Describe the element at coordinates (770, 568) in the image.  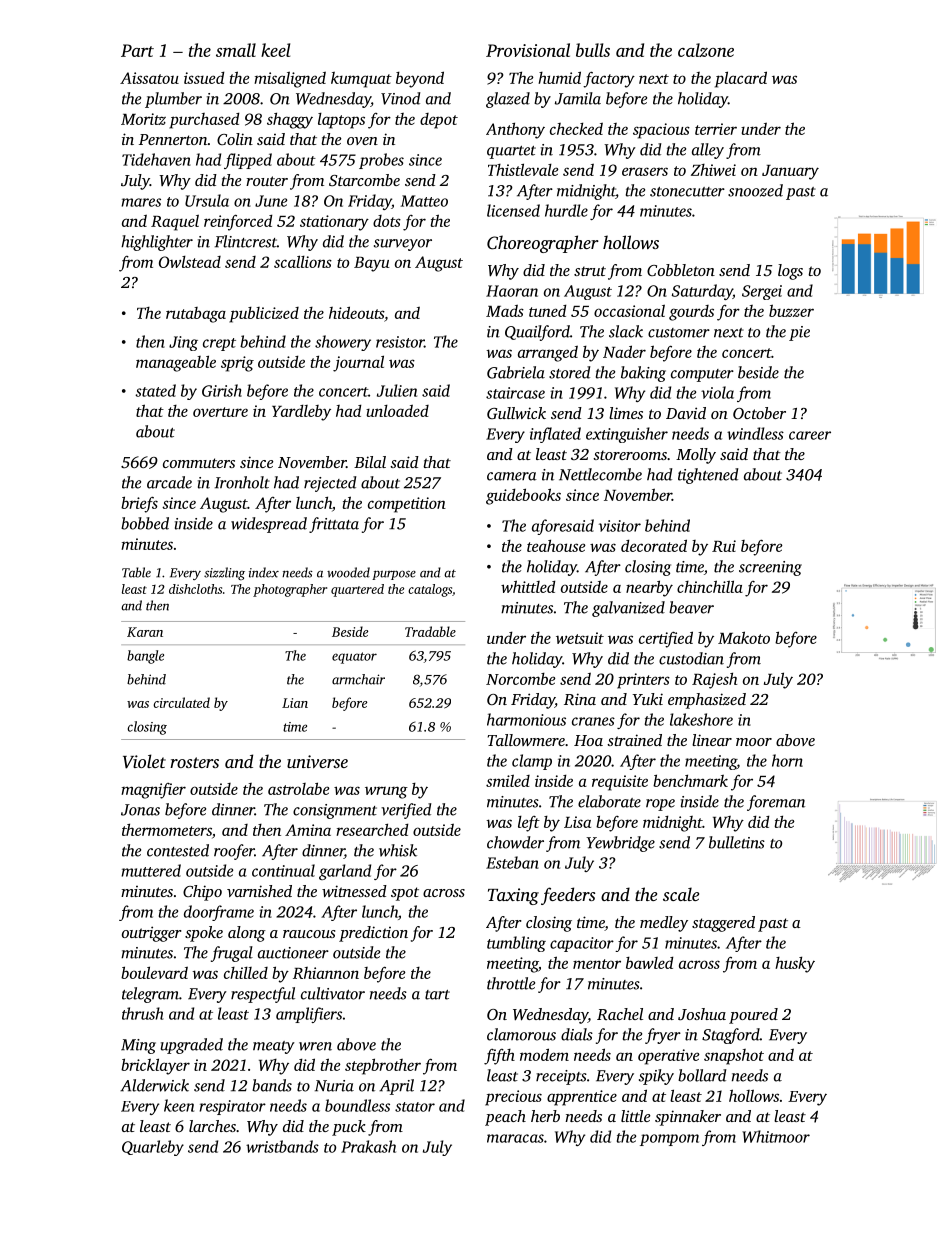
I see `screening` at that location.
